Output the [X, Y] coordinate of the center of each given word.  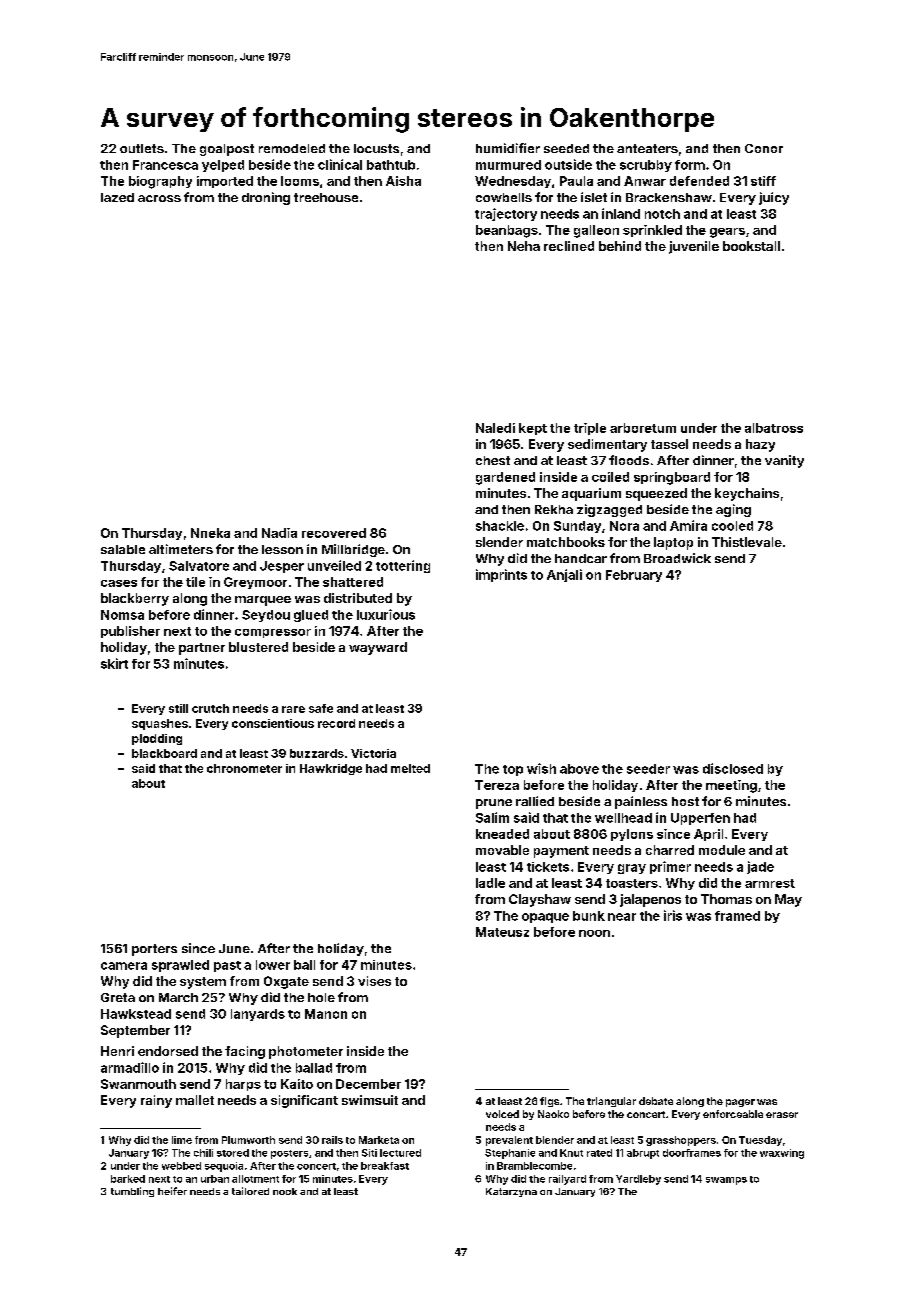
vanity [784, 461]
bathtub [391, 165]
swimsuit [370, 1100]
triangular [611, 1102]
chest [493, 460]
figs [549, 1102]
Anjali [564, 575]
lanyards [258, 1015]
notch [662, 214]
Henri [117, 1051]
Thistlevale [747, 542]
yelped [223, 166]
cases [119, 583]
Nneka [210, 533]
